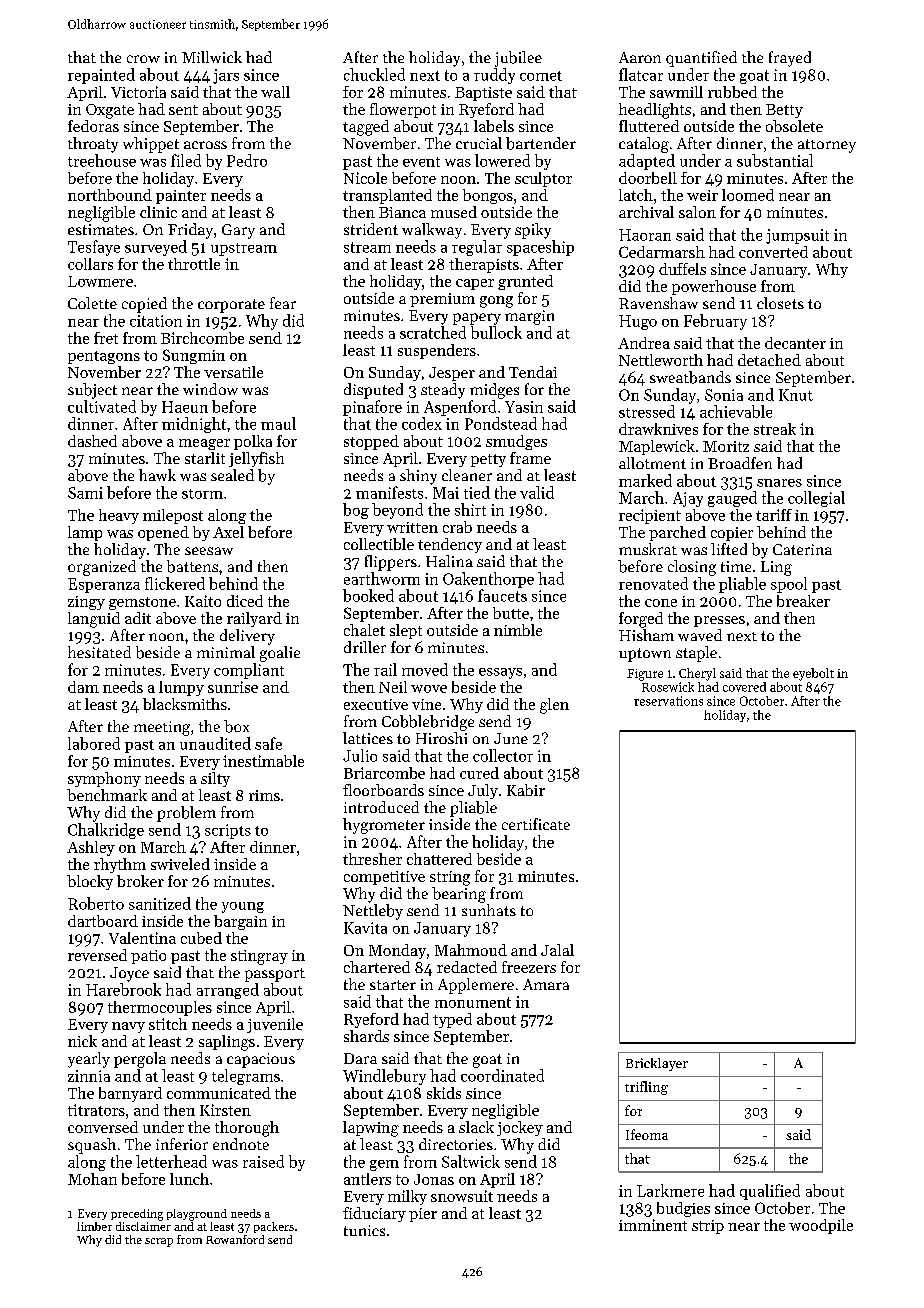 Image resolution: width=924 pixels, height=1308 pixels. I want to click on symphony, so click(104, 779).
